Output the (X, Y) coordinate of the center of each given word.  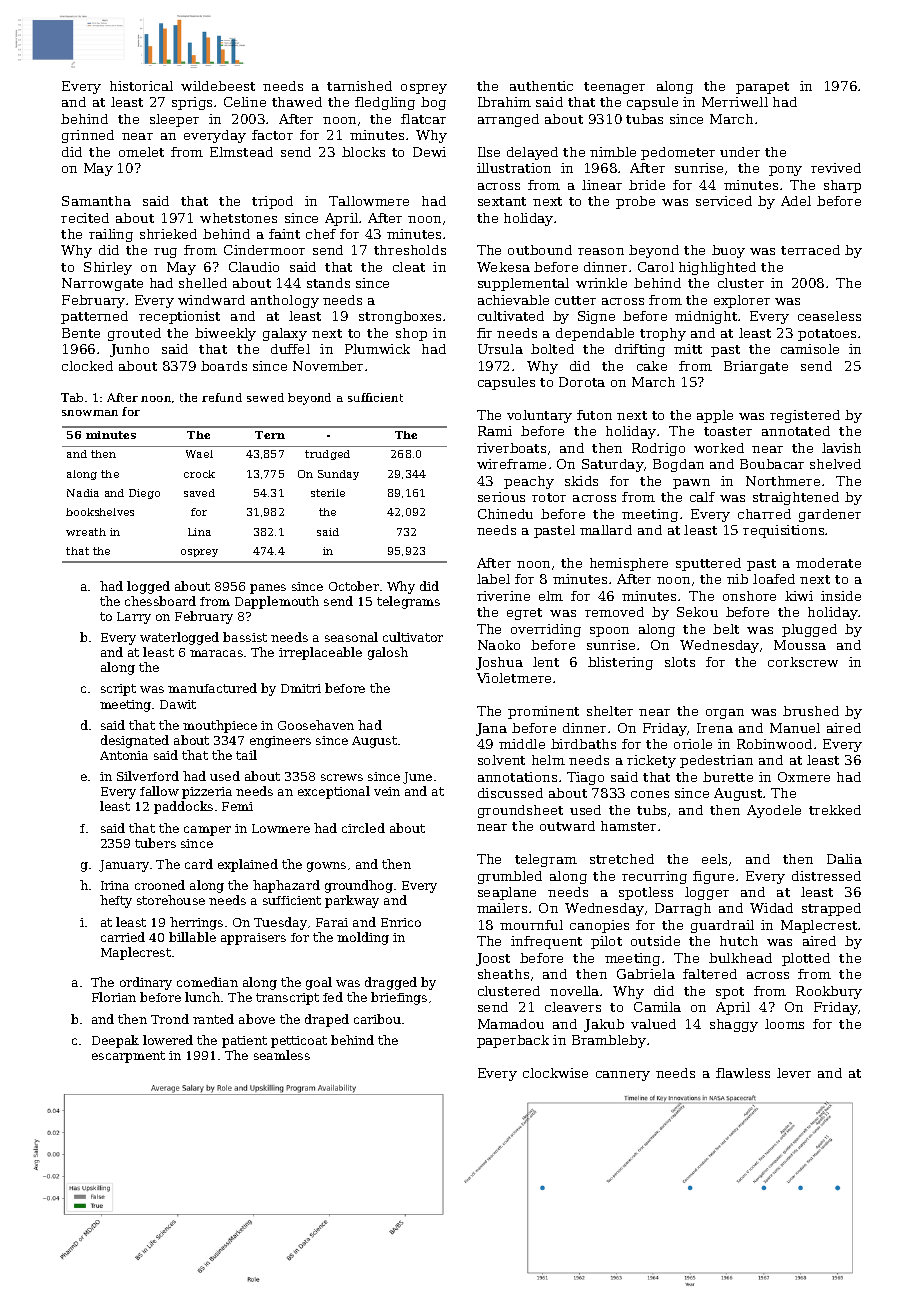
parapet (762, 88)
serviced (724, 201)
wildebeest (218, 86)
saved (199, 493)
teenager (614, 88)
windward (211, 300)
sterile (328, 493)
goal (319, 983)
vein (387, 791)
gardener (830, 515)
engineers (280, 742)
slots (680, 662)
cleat (409, 267)
